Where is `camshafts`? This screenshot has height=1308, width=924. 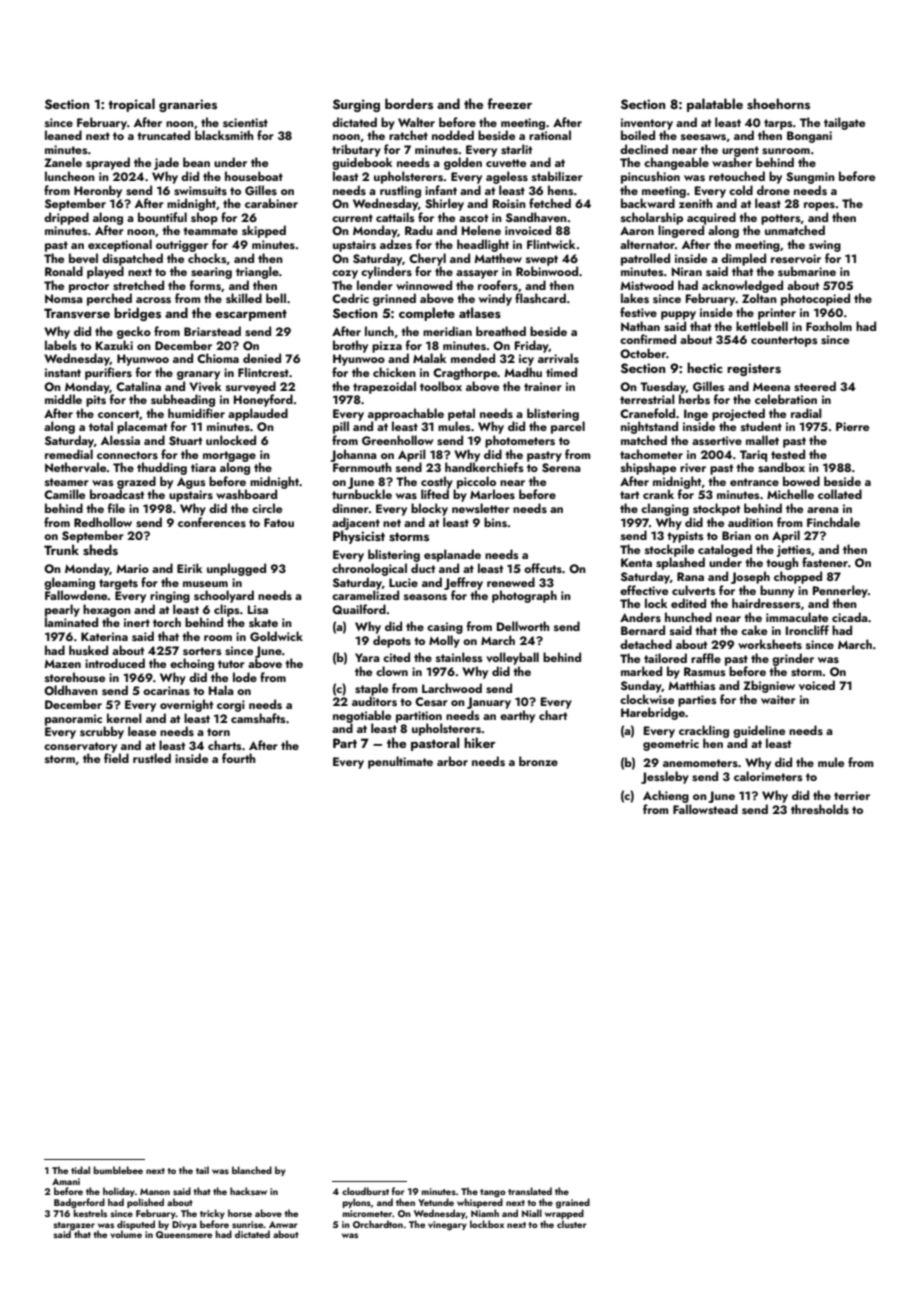
camshafts is located at coordinates (258, 718).
